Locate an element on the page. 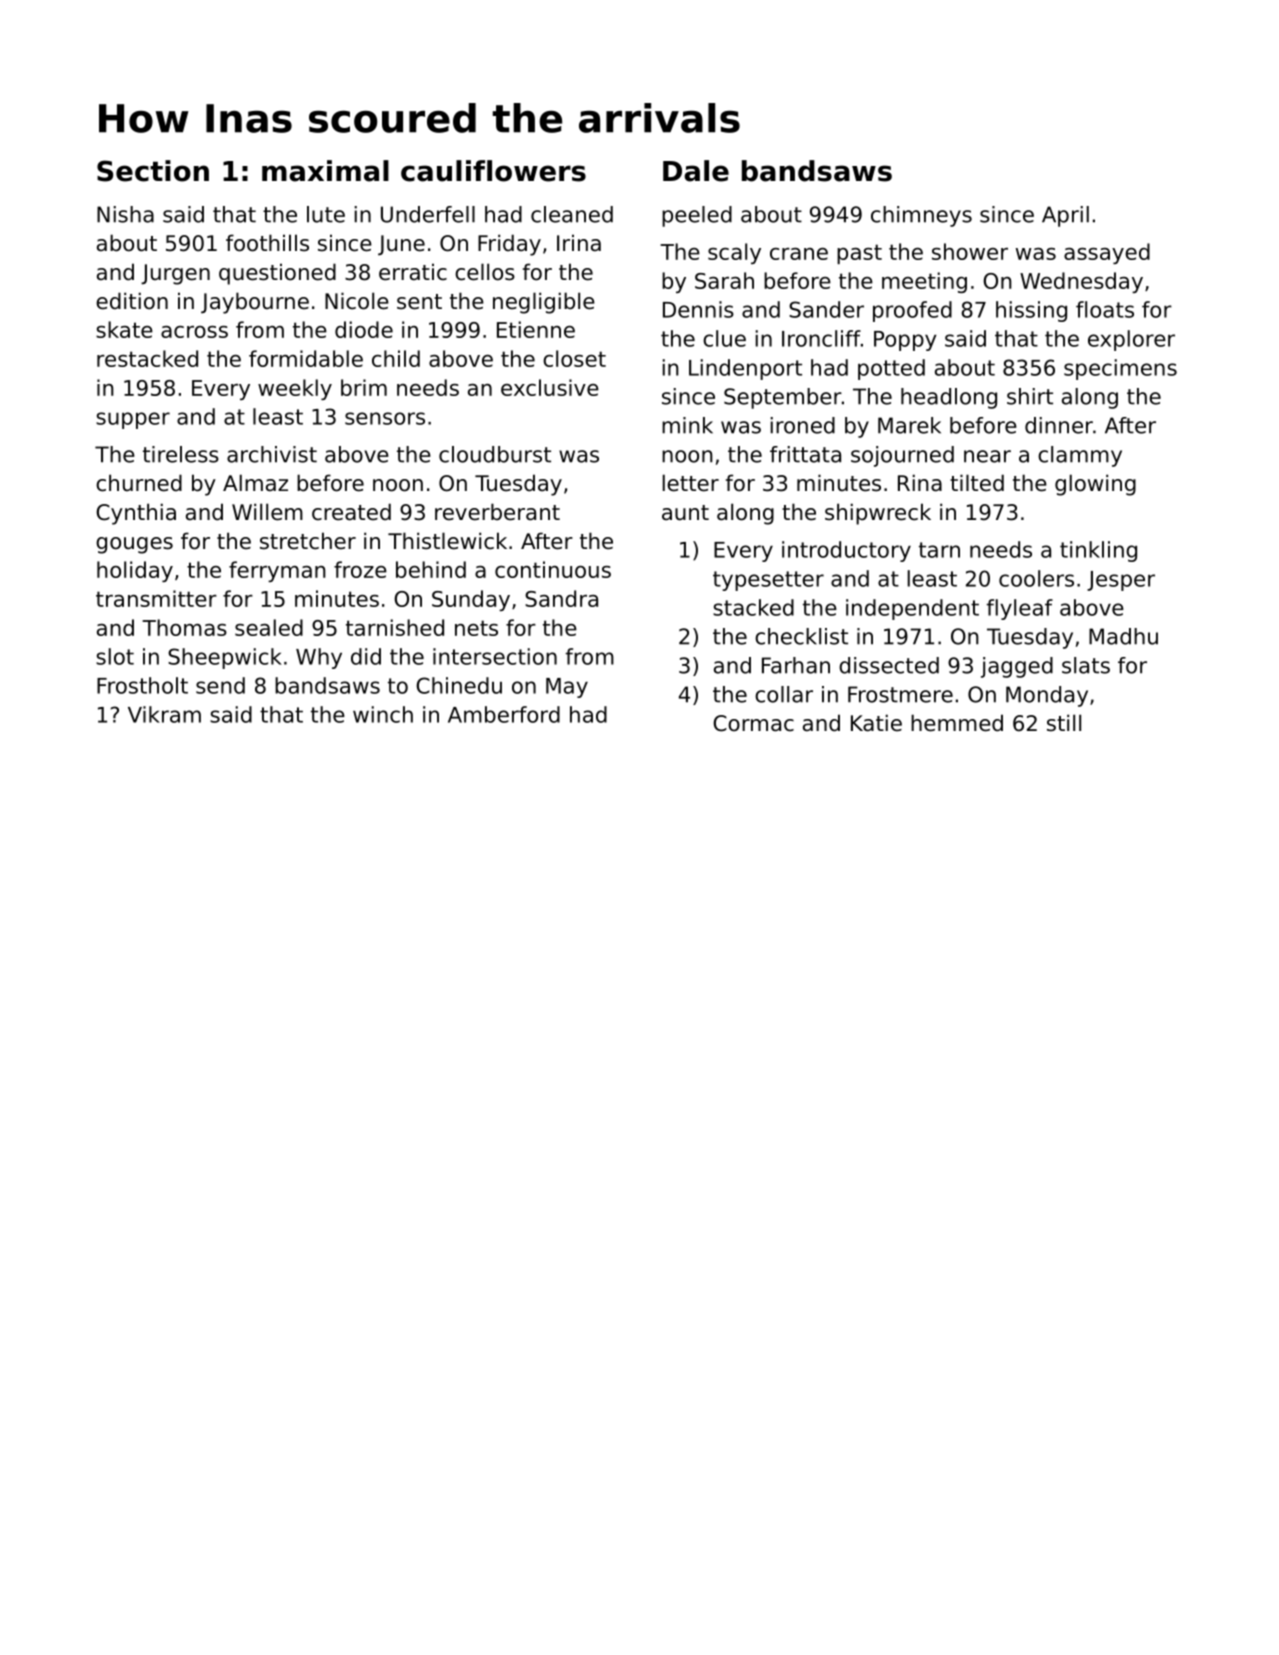 The image size is (1279, 1655). maximal is located at coordinates (325, 171).
